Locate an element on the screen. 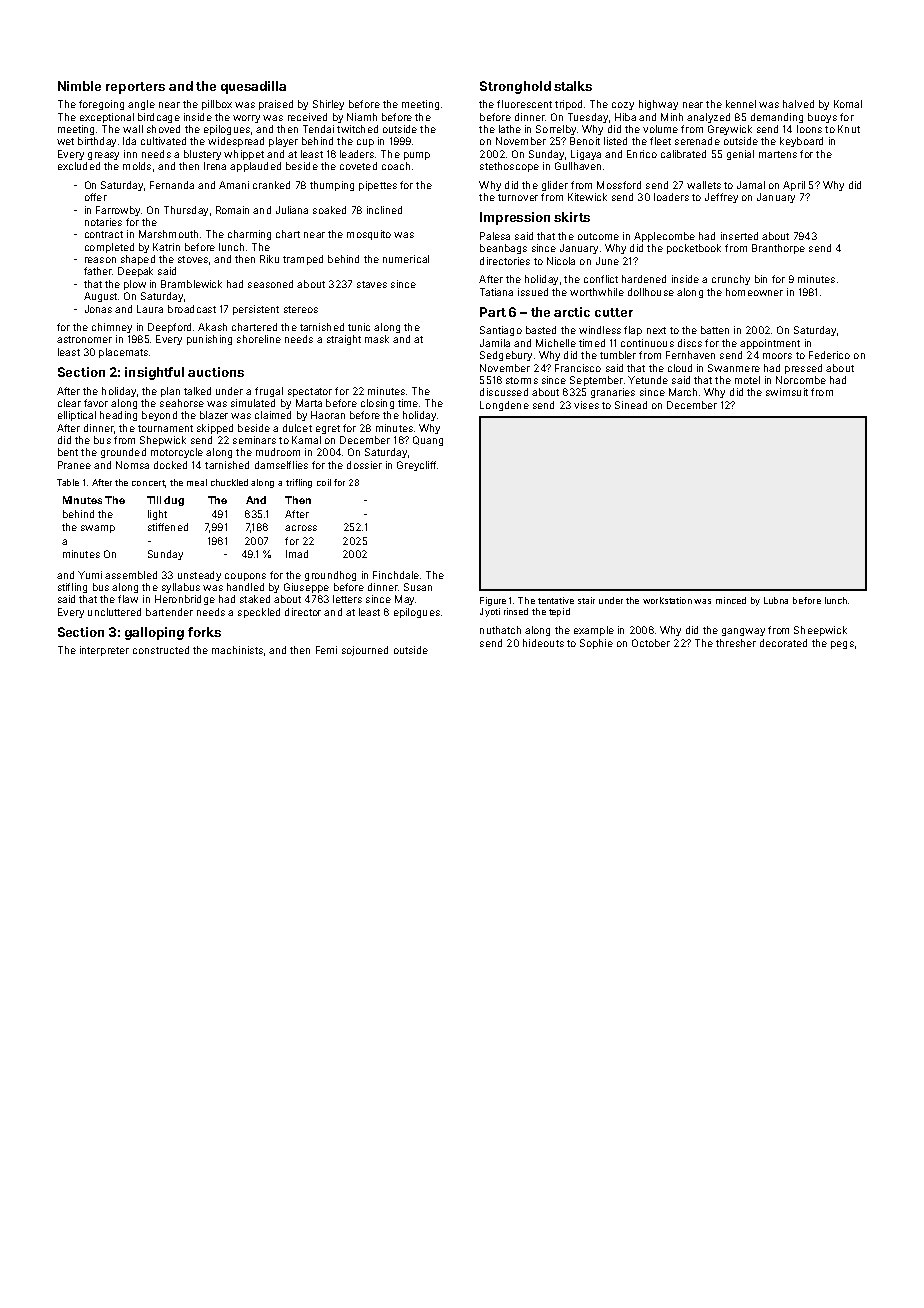 Image resolution: width=924 pixels, height=1308 pixels. foregoing is located at coordinates (101, 105).
